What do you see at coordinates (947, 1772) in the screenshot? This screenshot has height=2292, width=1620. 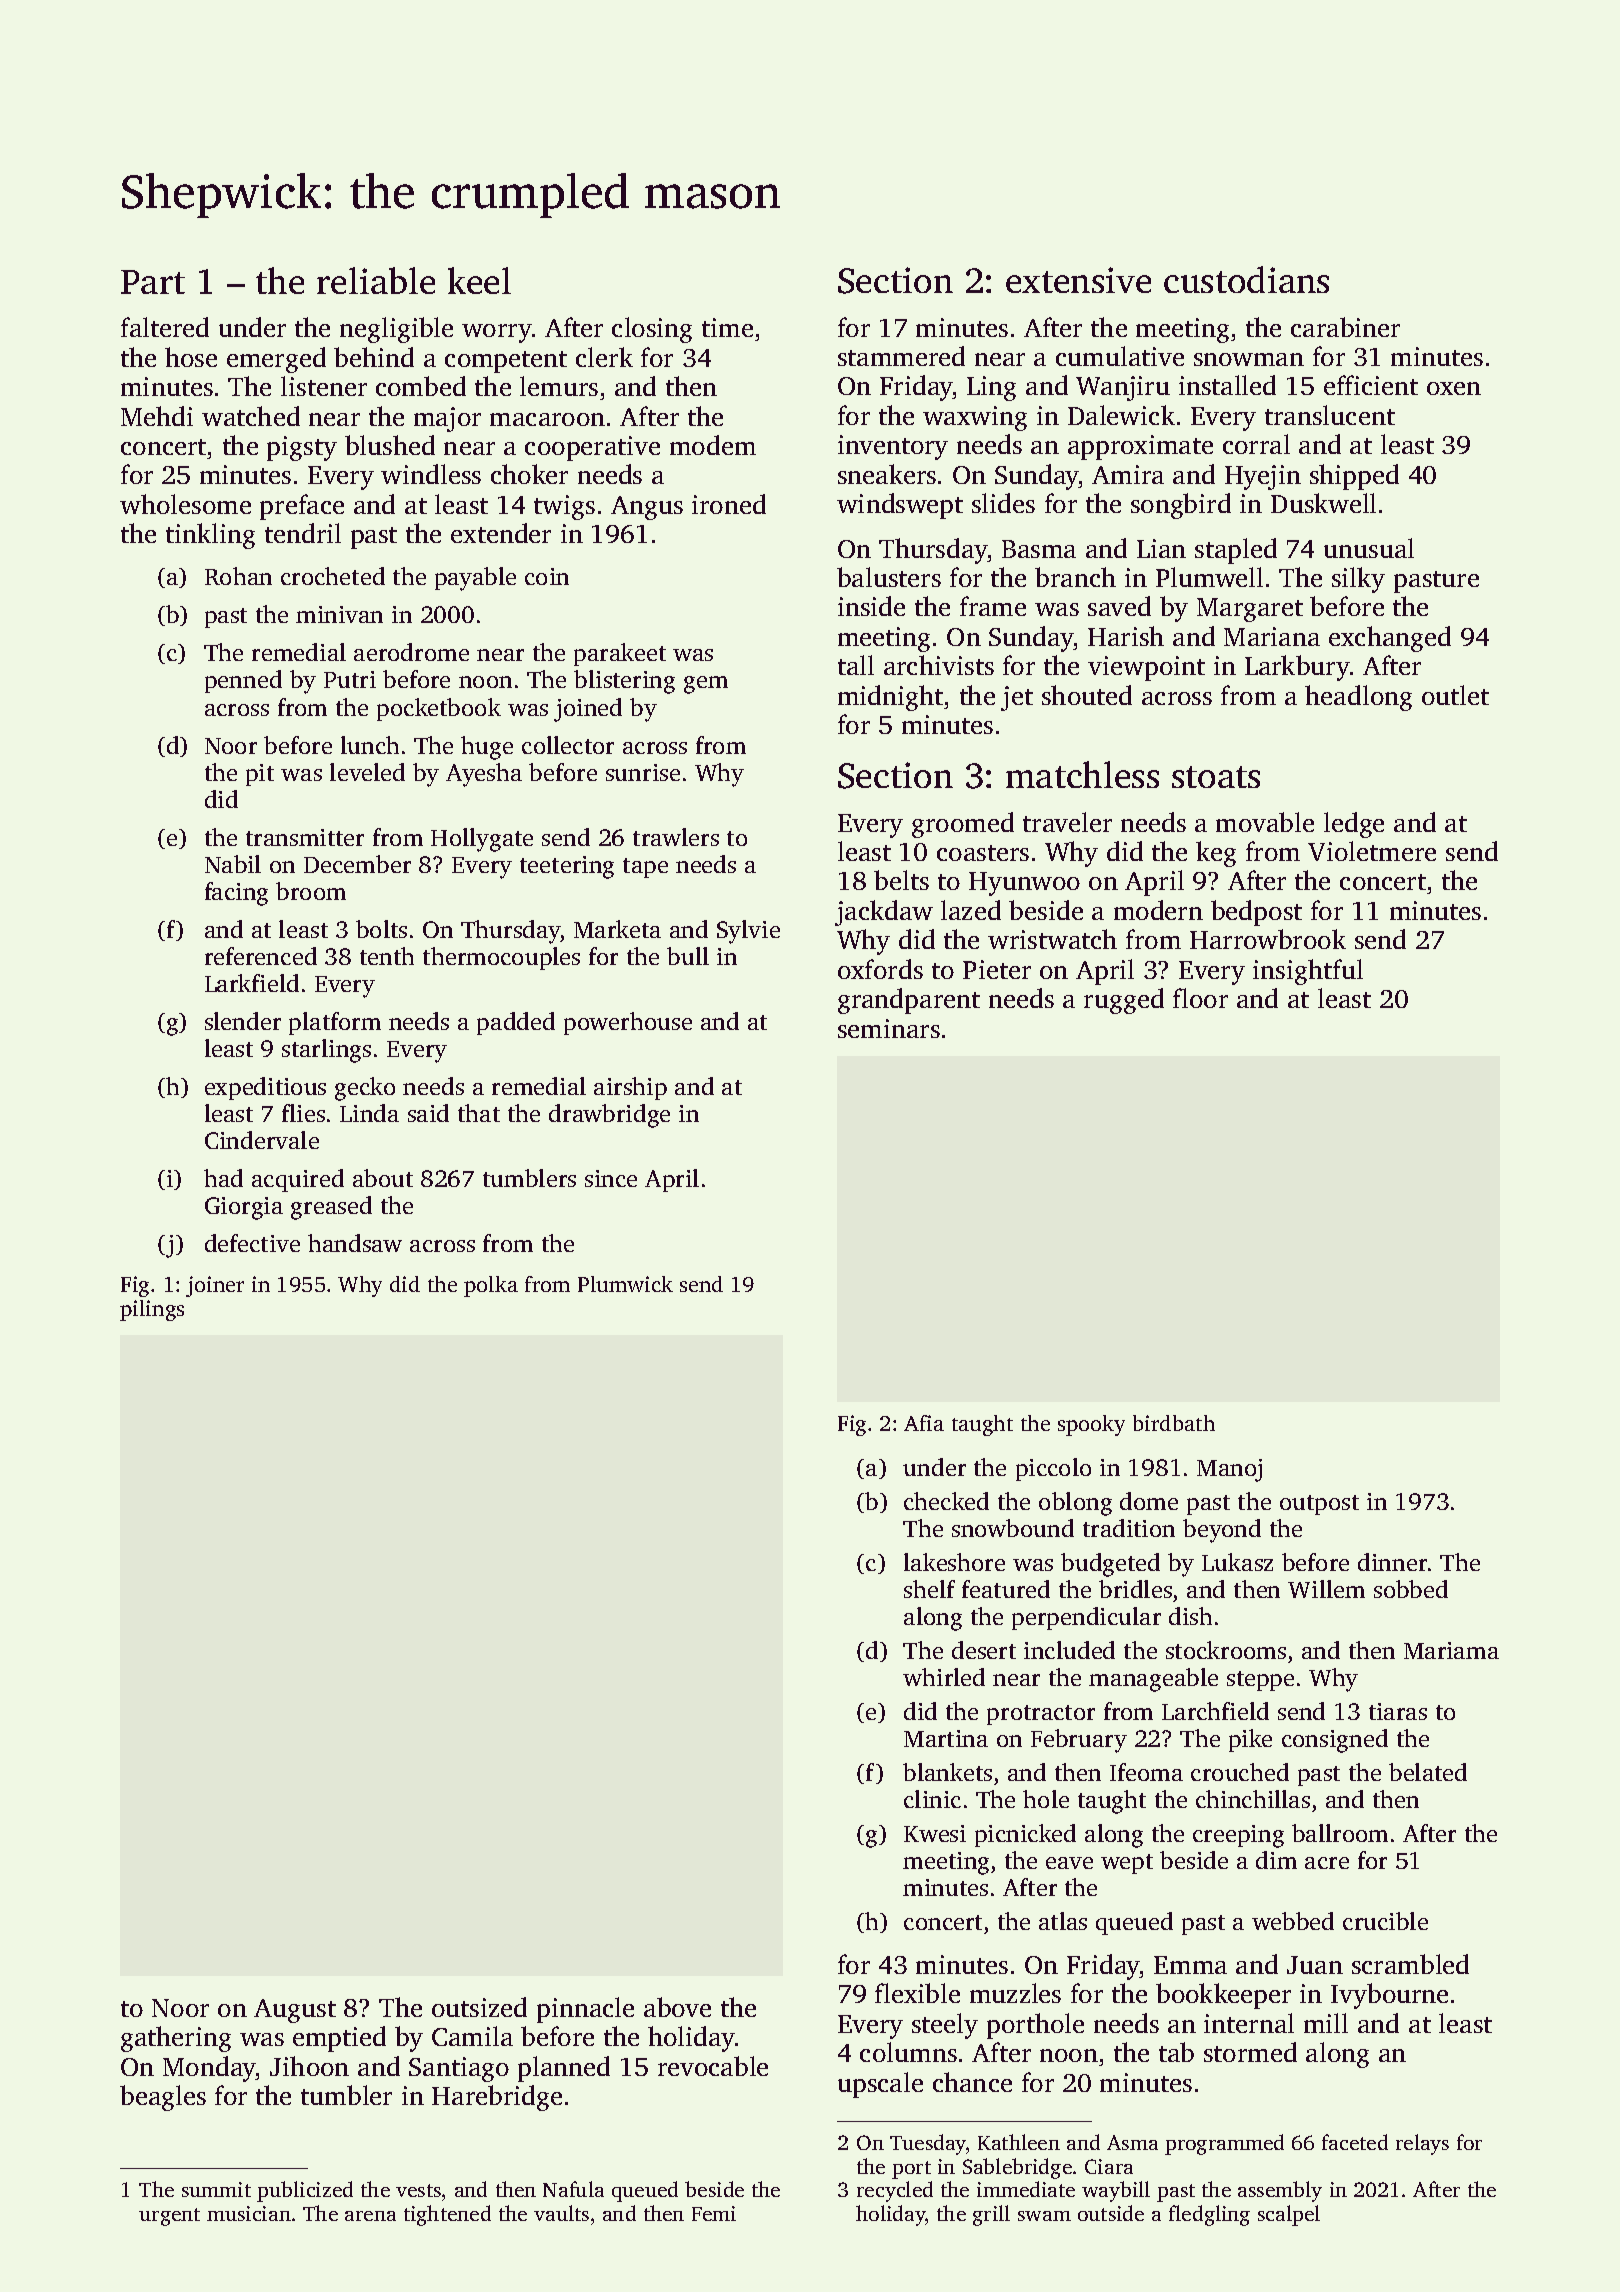 I see `blankets` at bounding box center [947, 1772].
